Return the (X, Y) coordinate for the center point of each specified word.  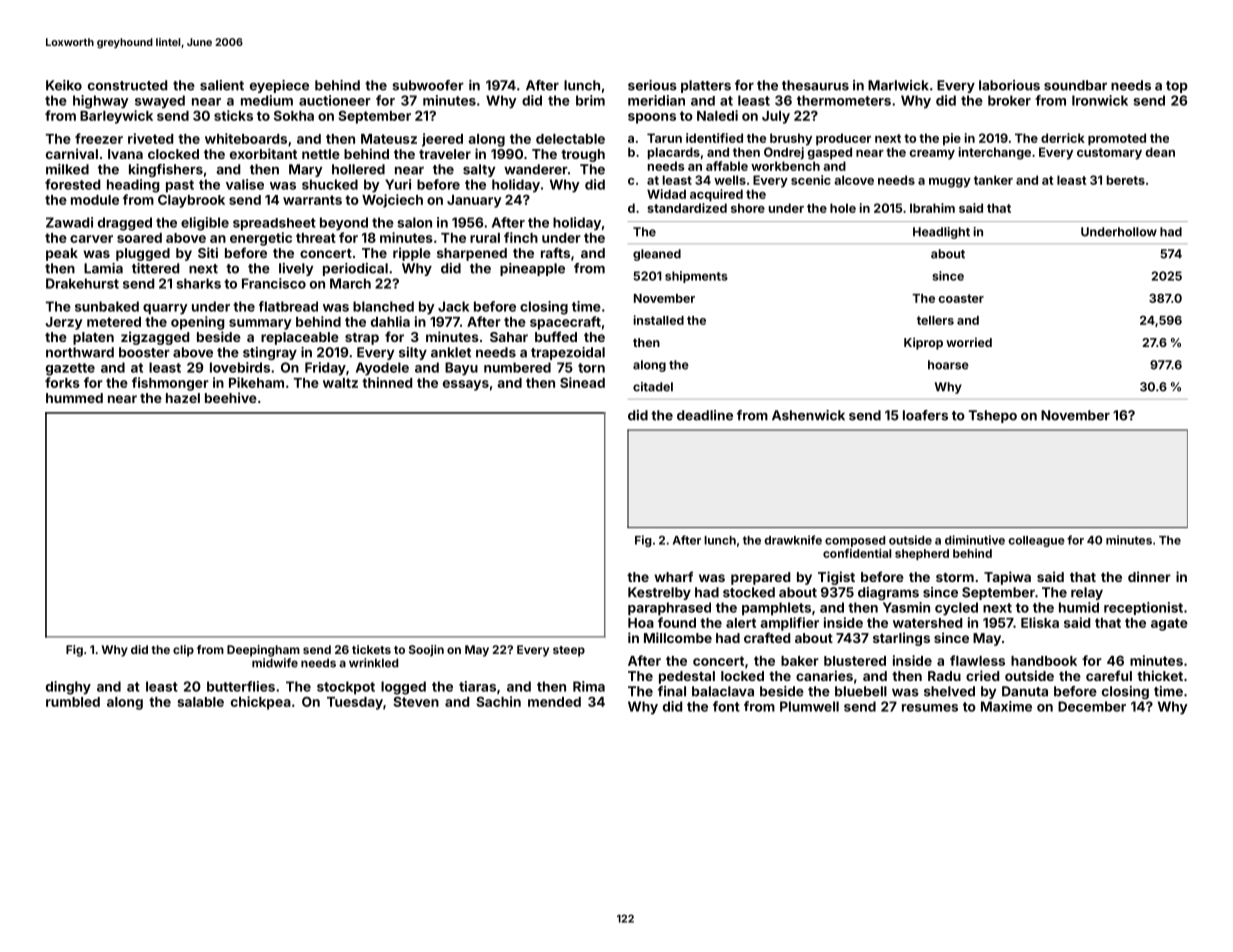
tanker (993, 180)
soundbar (1075, 85)
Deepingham (263, 651)
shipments (696, 277)
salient (222, 85)
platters (706, 86)
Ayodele (382, 369)
